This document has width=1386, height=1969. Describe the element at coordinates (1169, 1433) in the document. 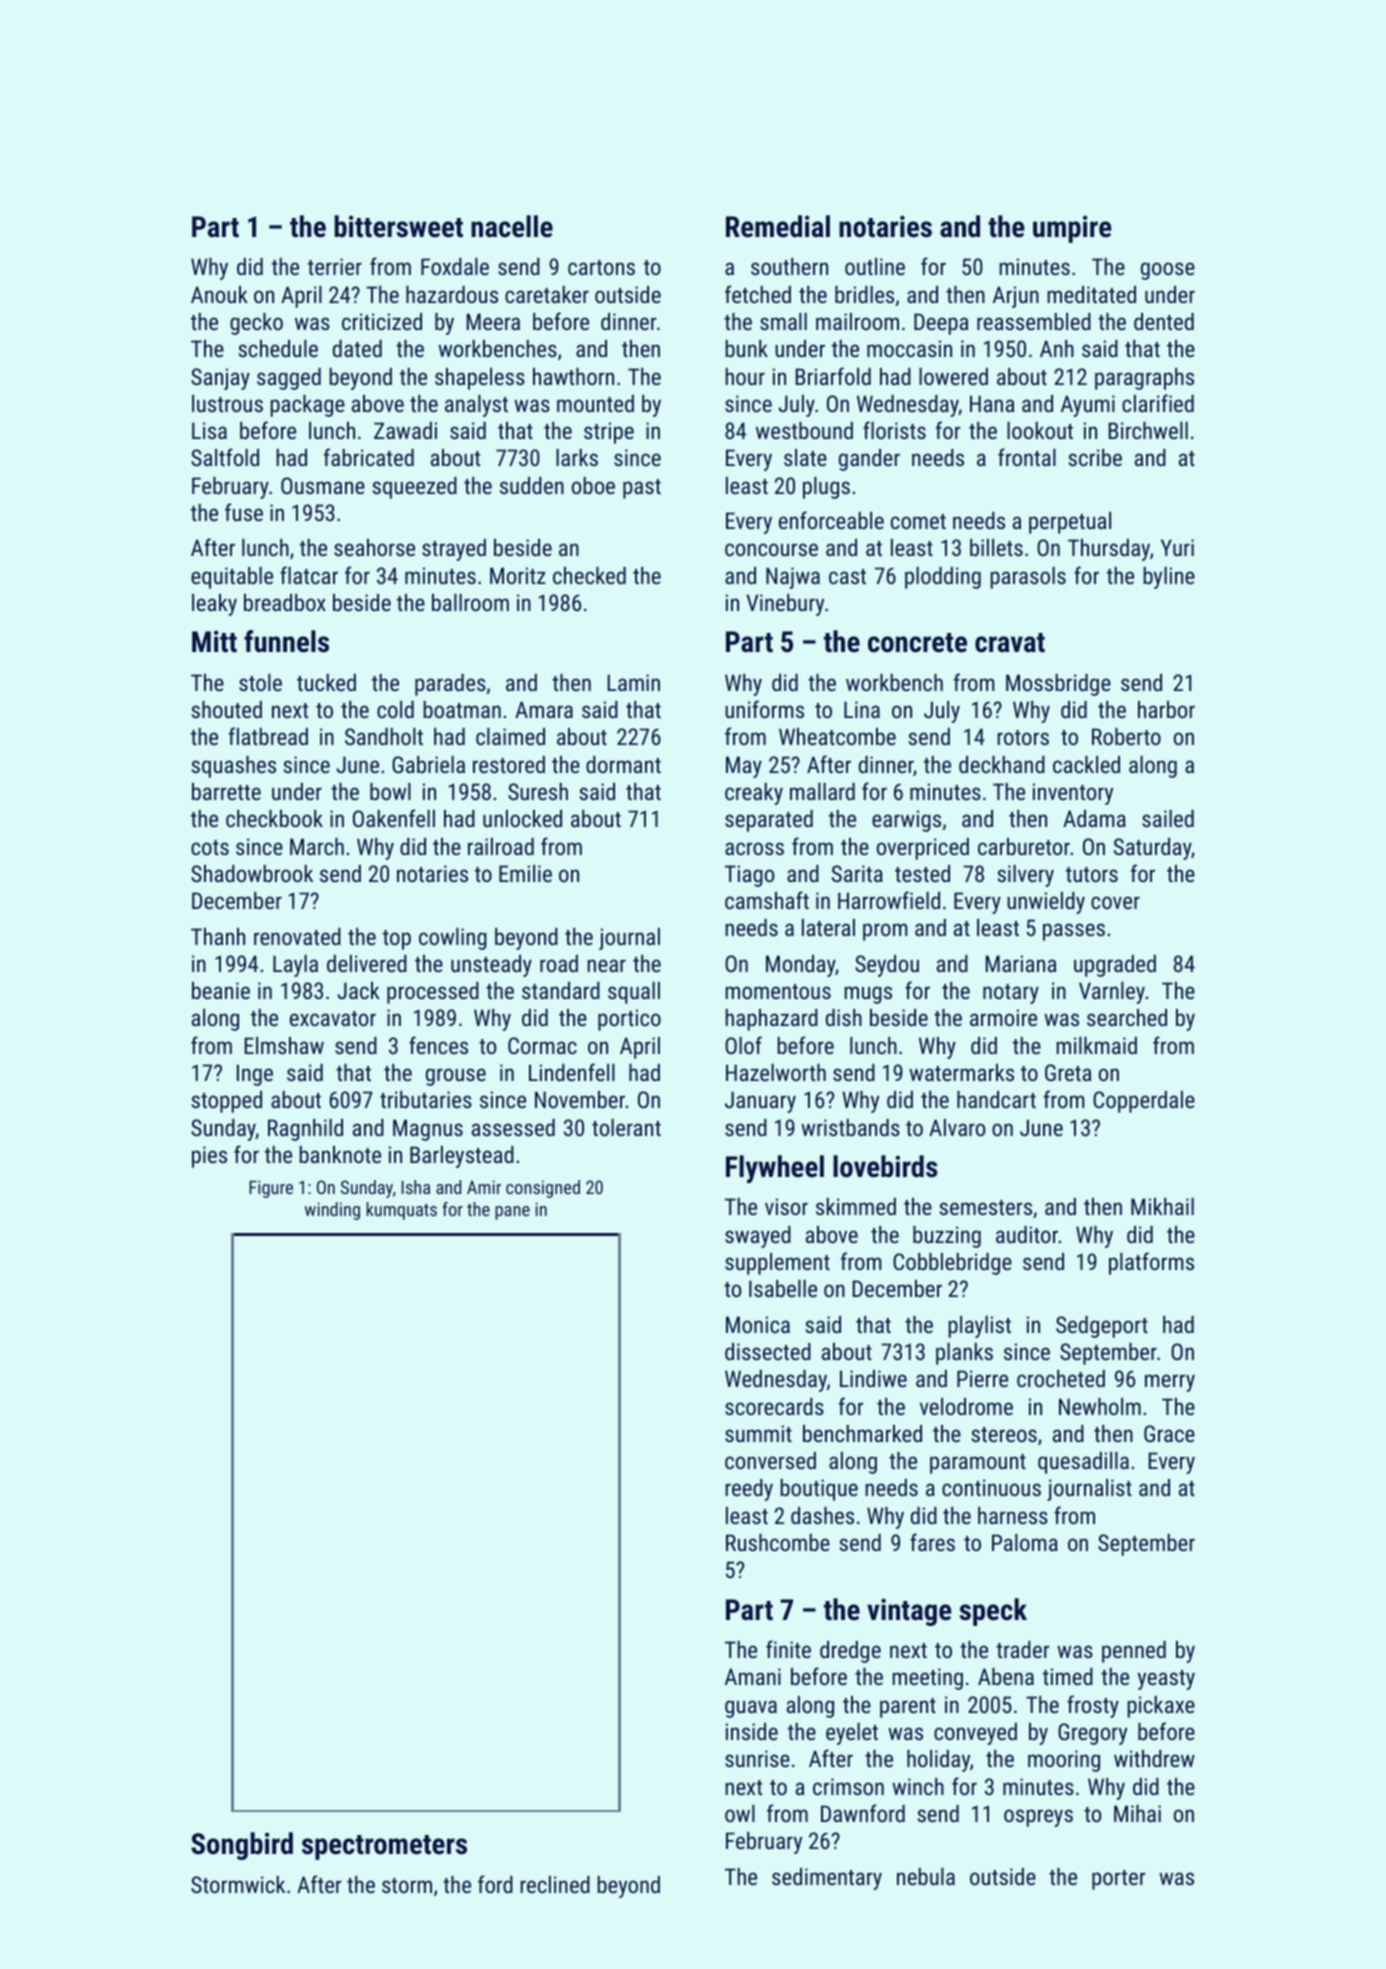

I see `Grace` at that location.
